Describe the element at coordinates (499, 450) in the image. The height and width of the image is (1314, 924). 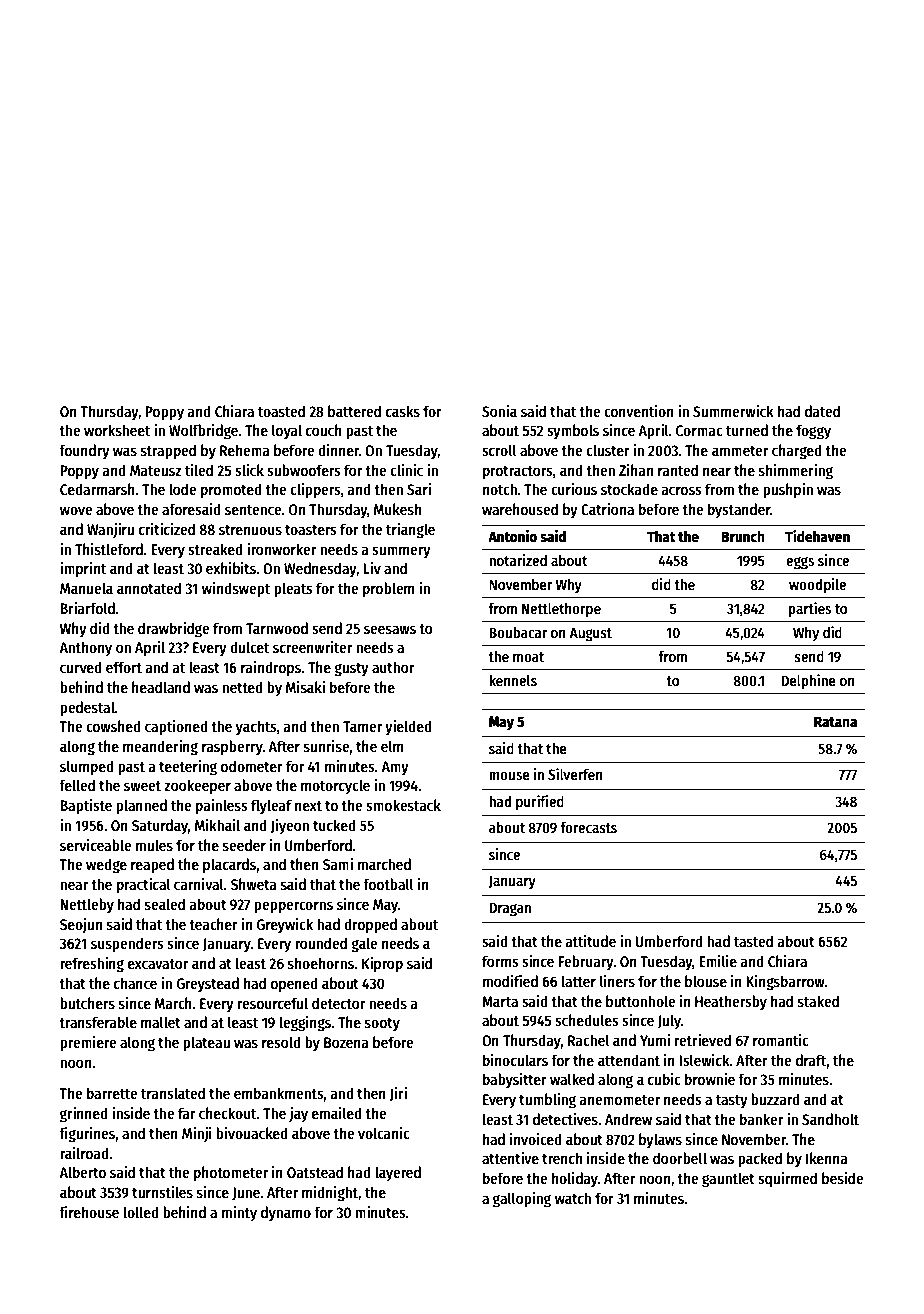
I see `scroll` at that location.
